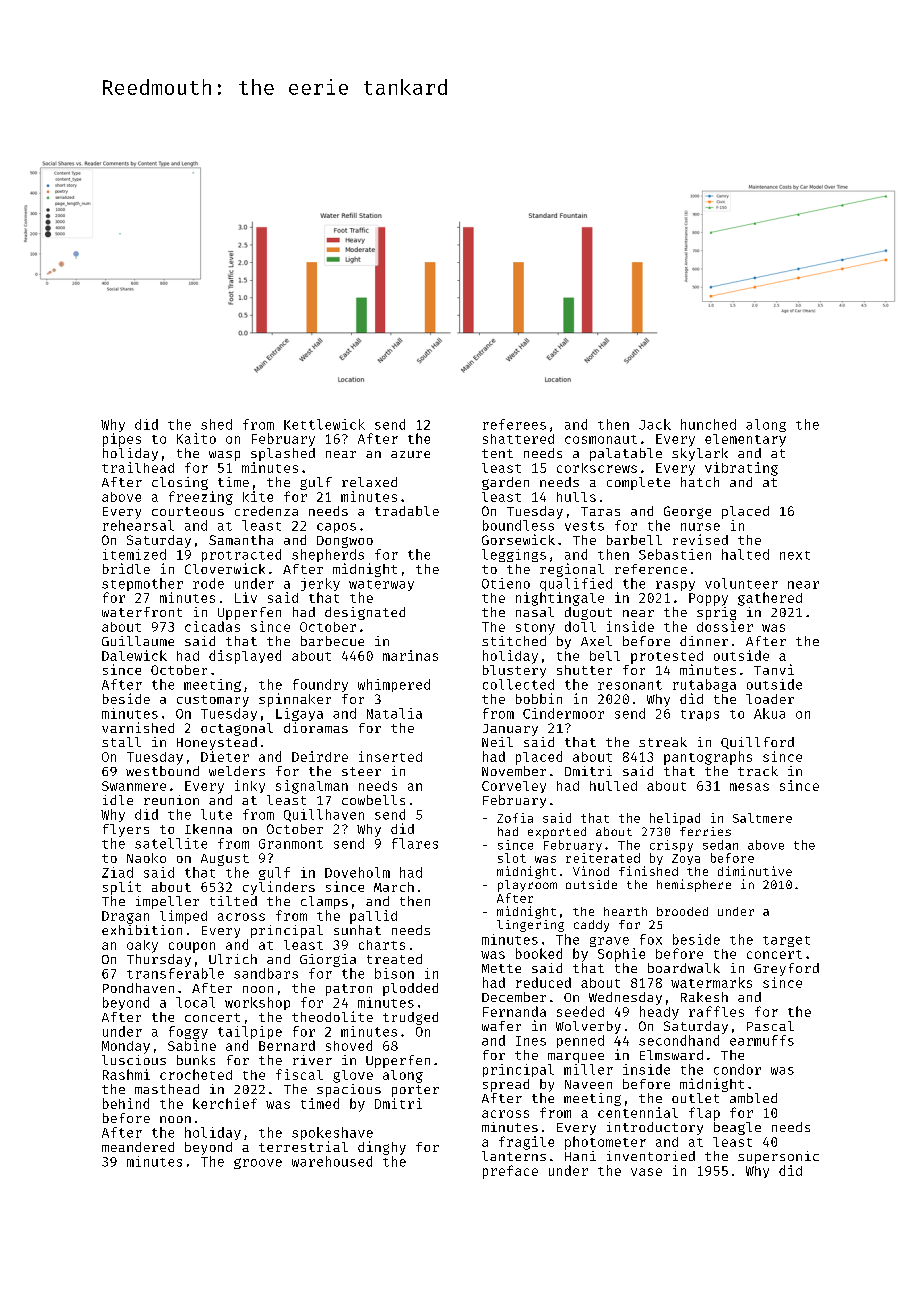 Image resolution: width=924 pixels, height=1311 pixels. Describe the element at coordinates (225, 1103) in the page. I see `kerchief` at that location.
